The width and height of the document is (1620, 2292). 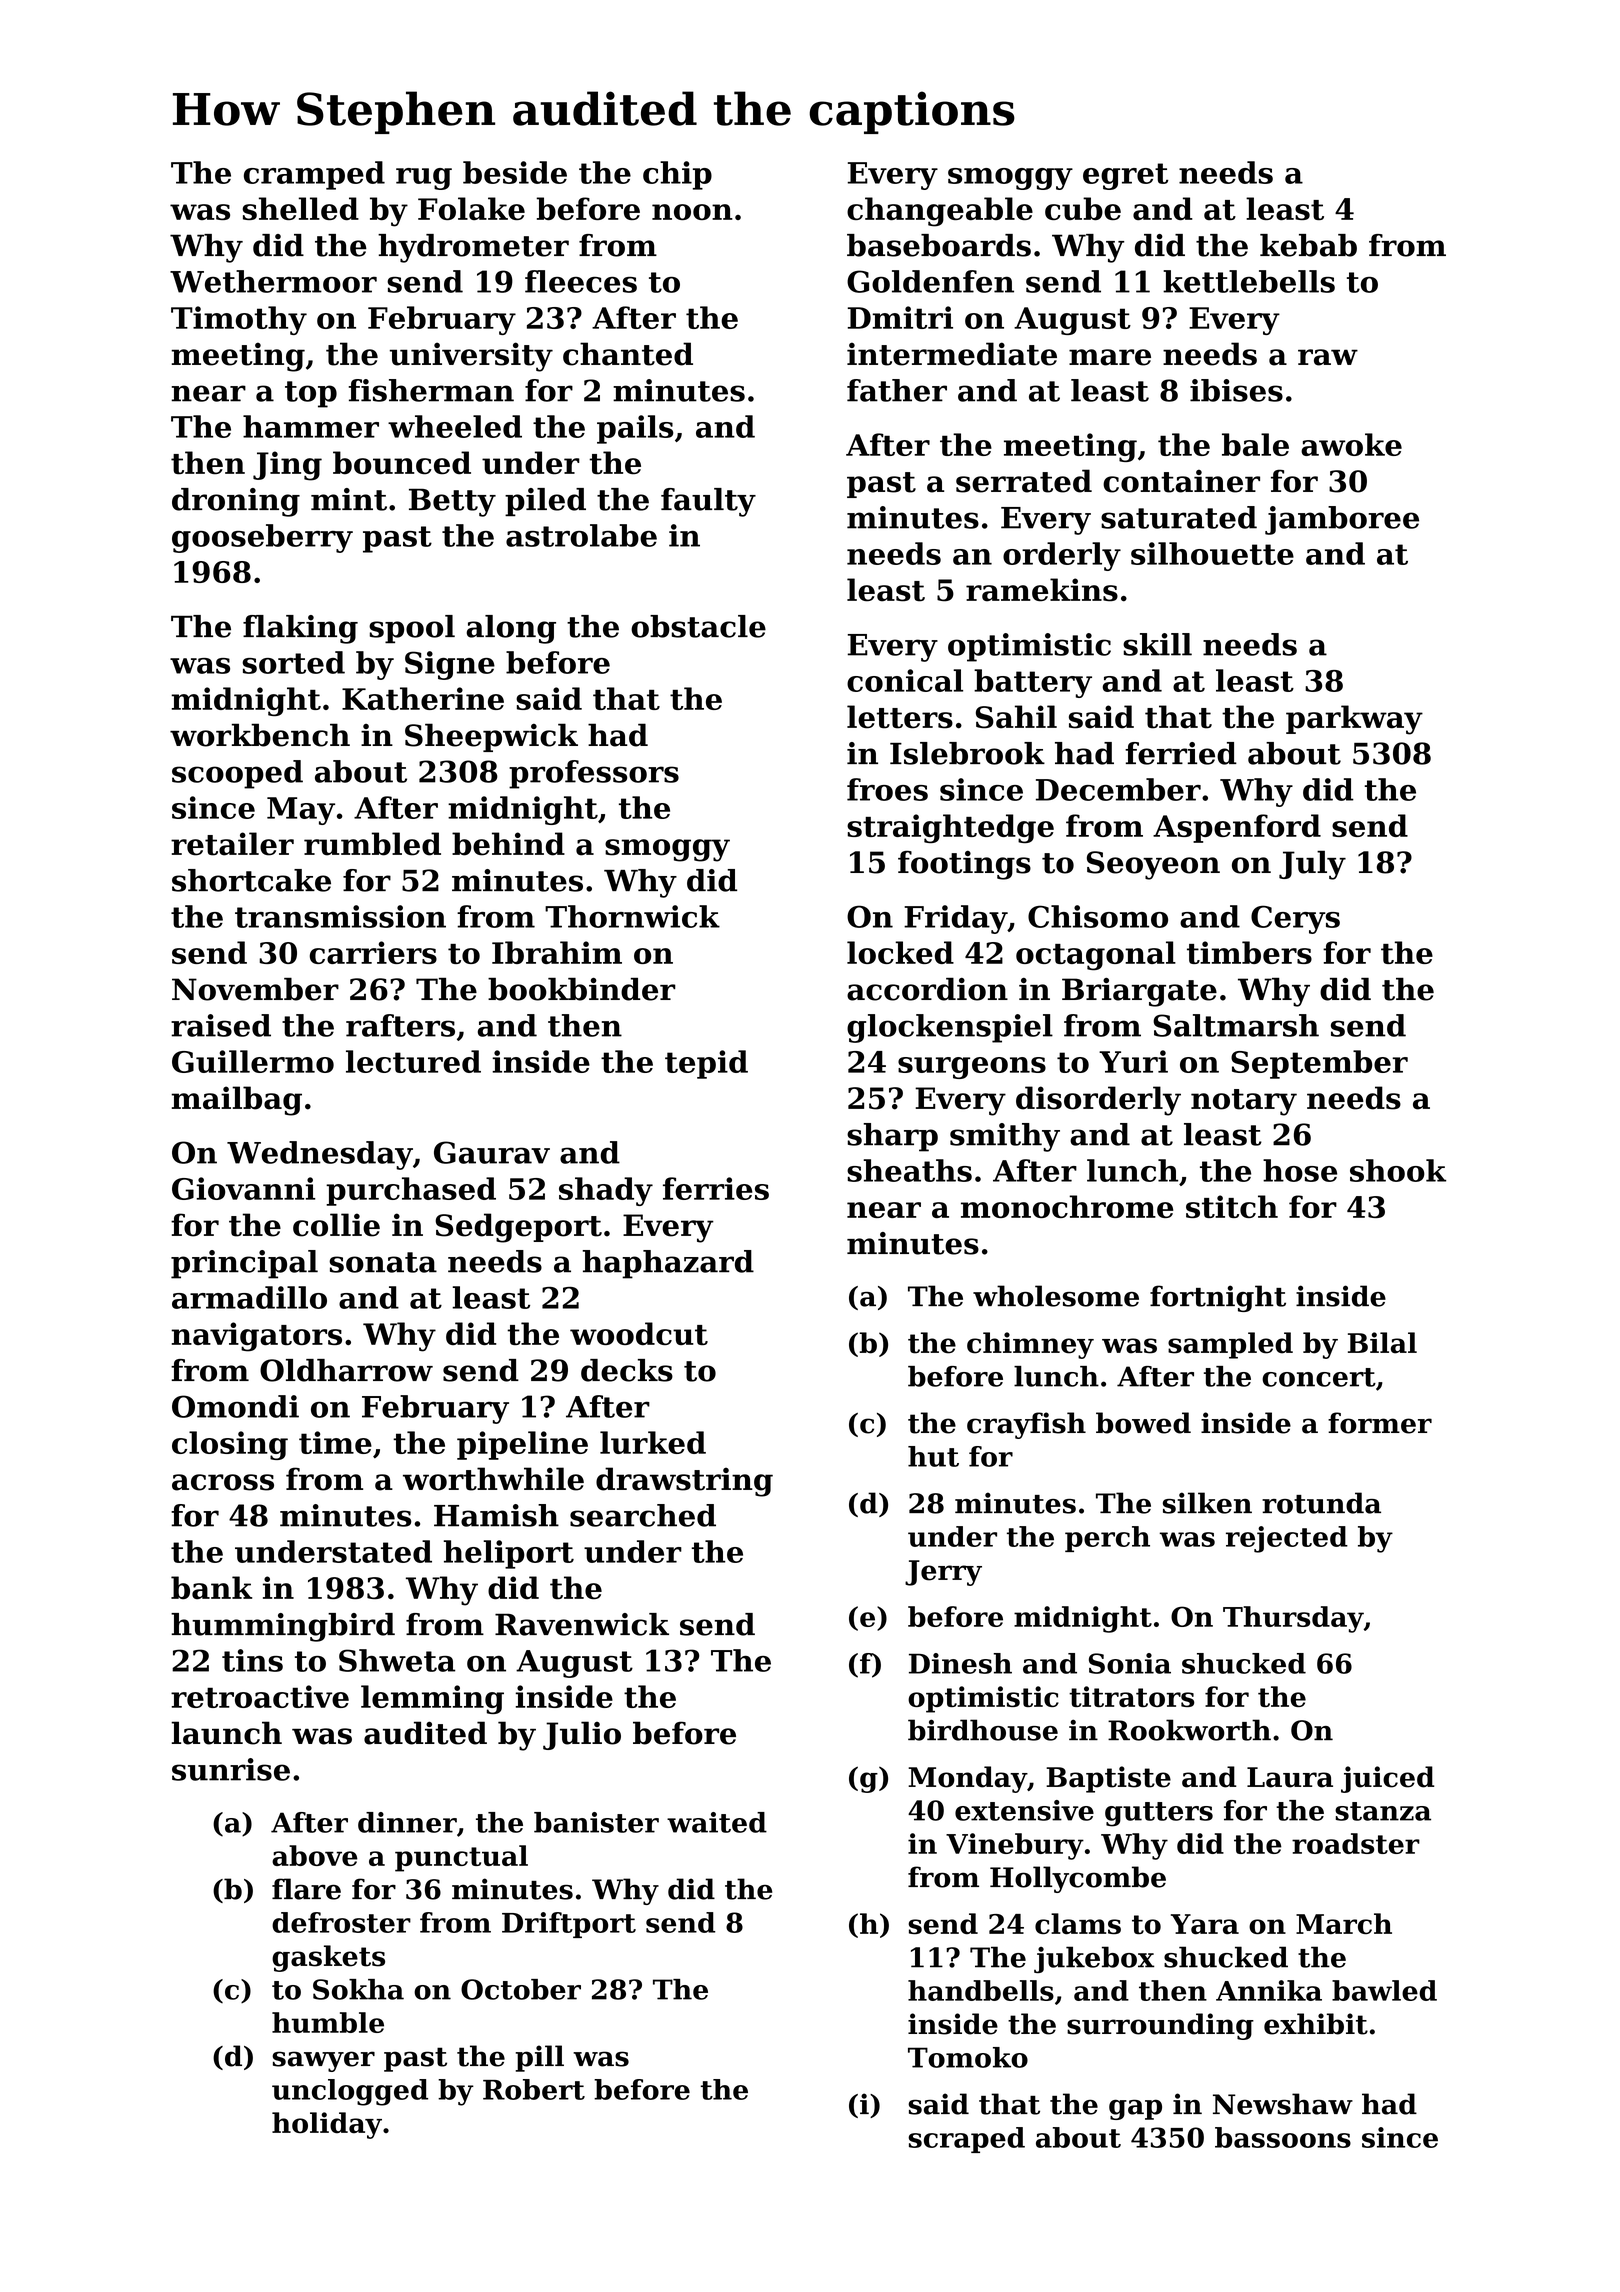 What do you see at coordinates (260, 735) in the document?
I see `workbench` at bounding box center [260, 735].
